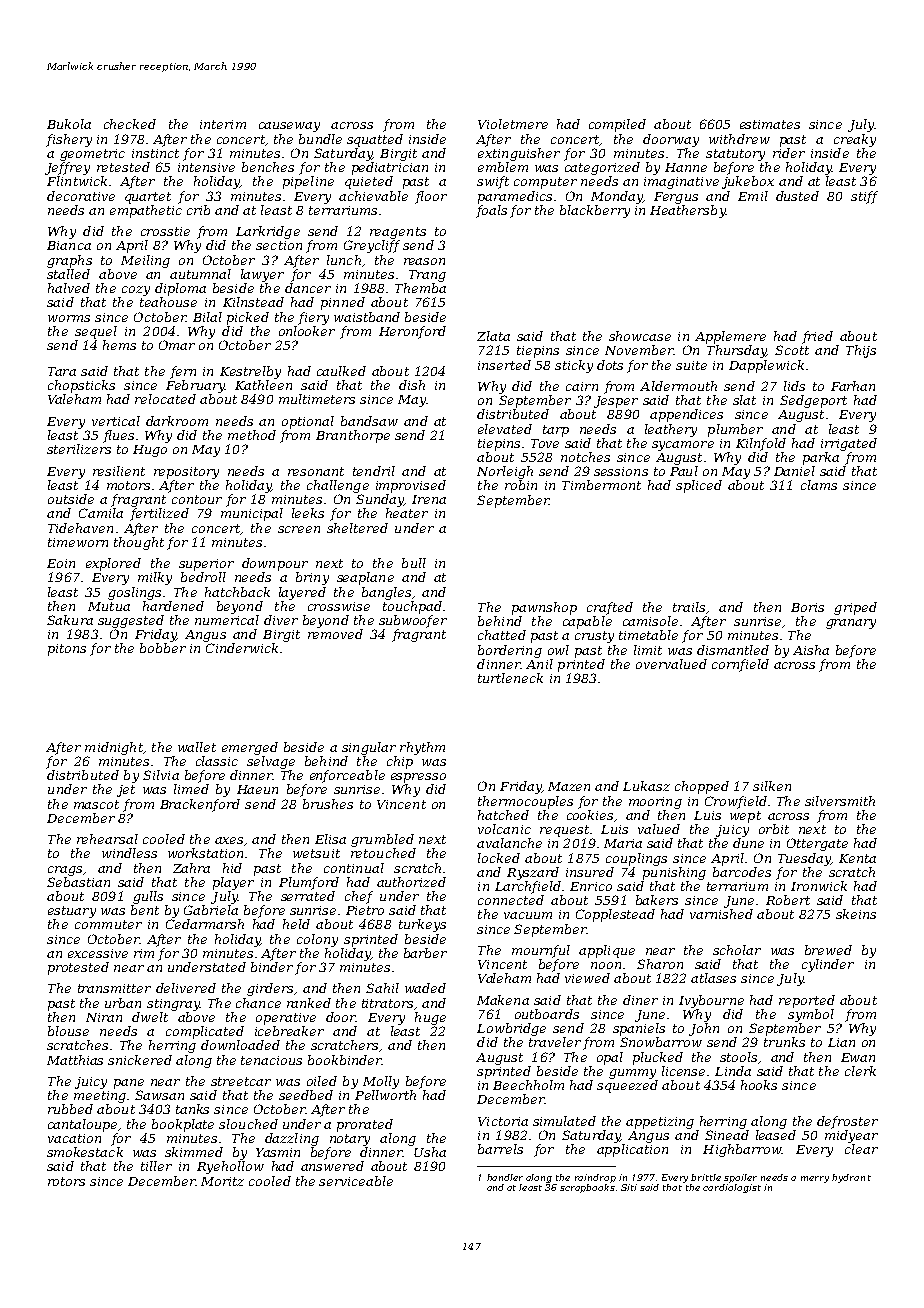 This image has width=924, height=1308. What do you see at coordinates (382, 988) in the image?
I see `Sahil` at bounding box center [382, 988].
